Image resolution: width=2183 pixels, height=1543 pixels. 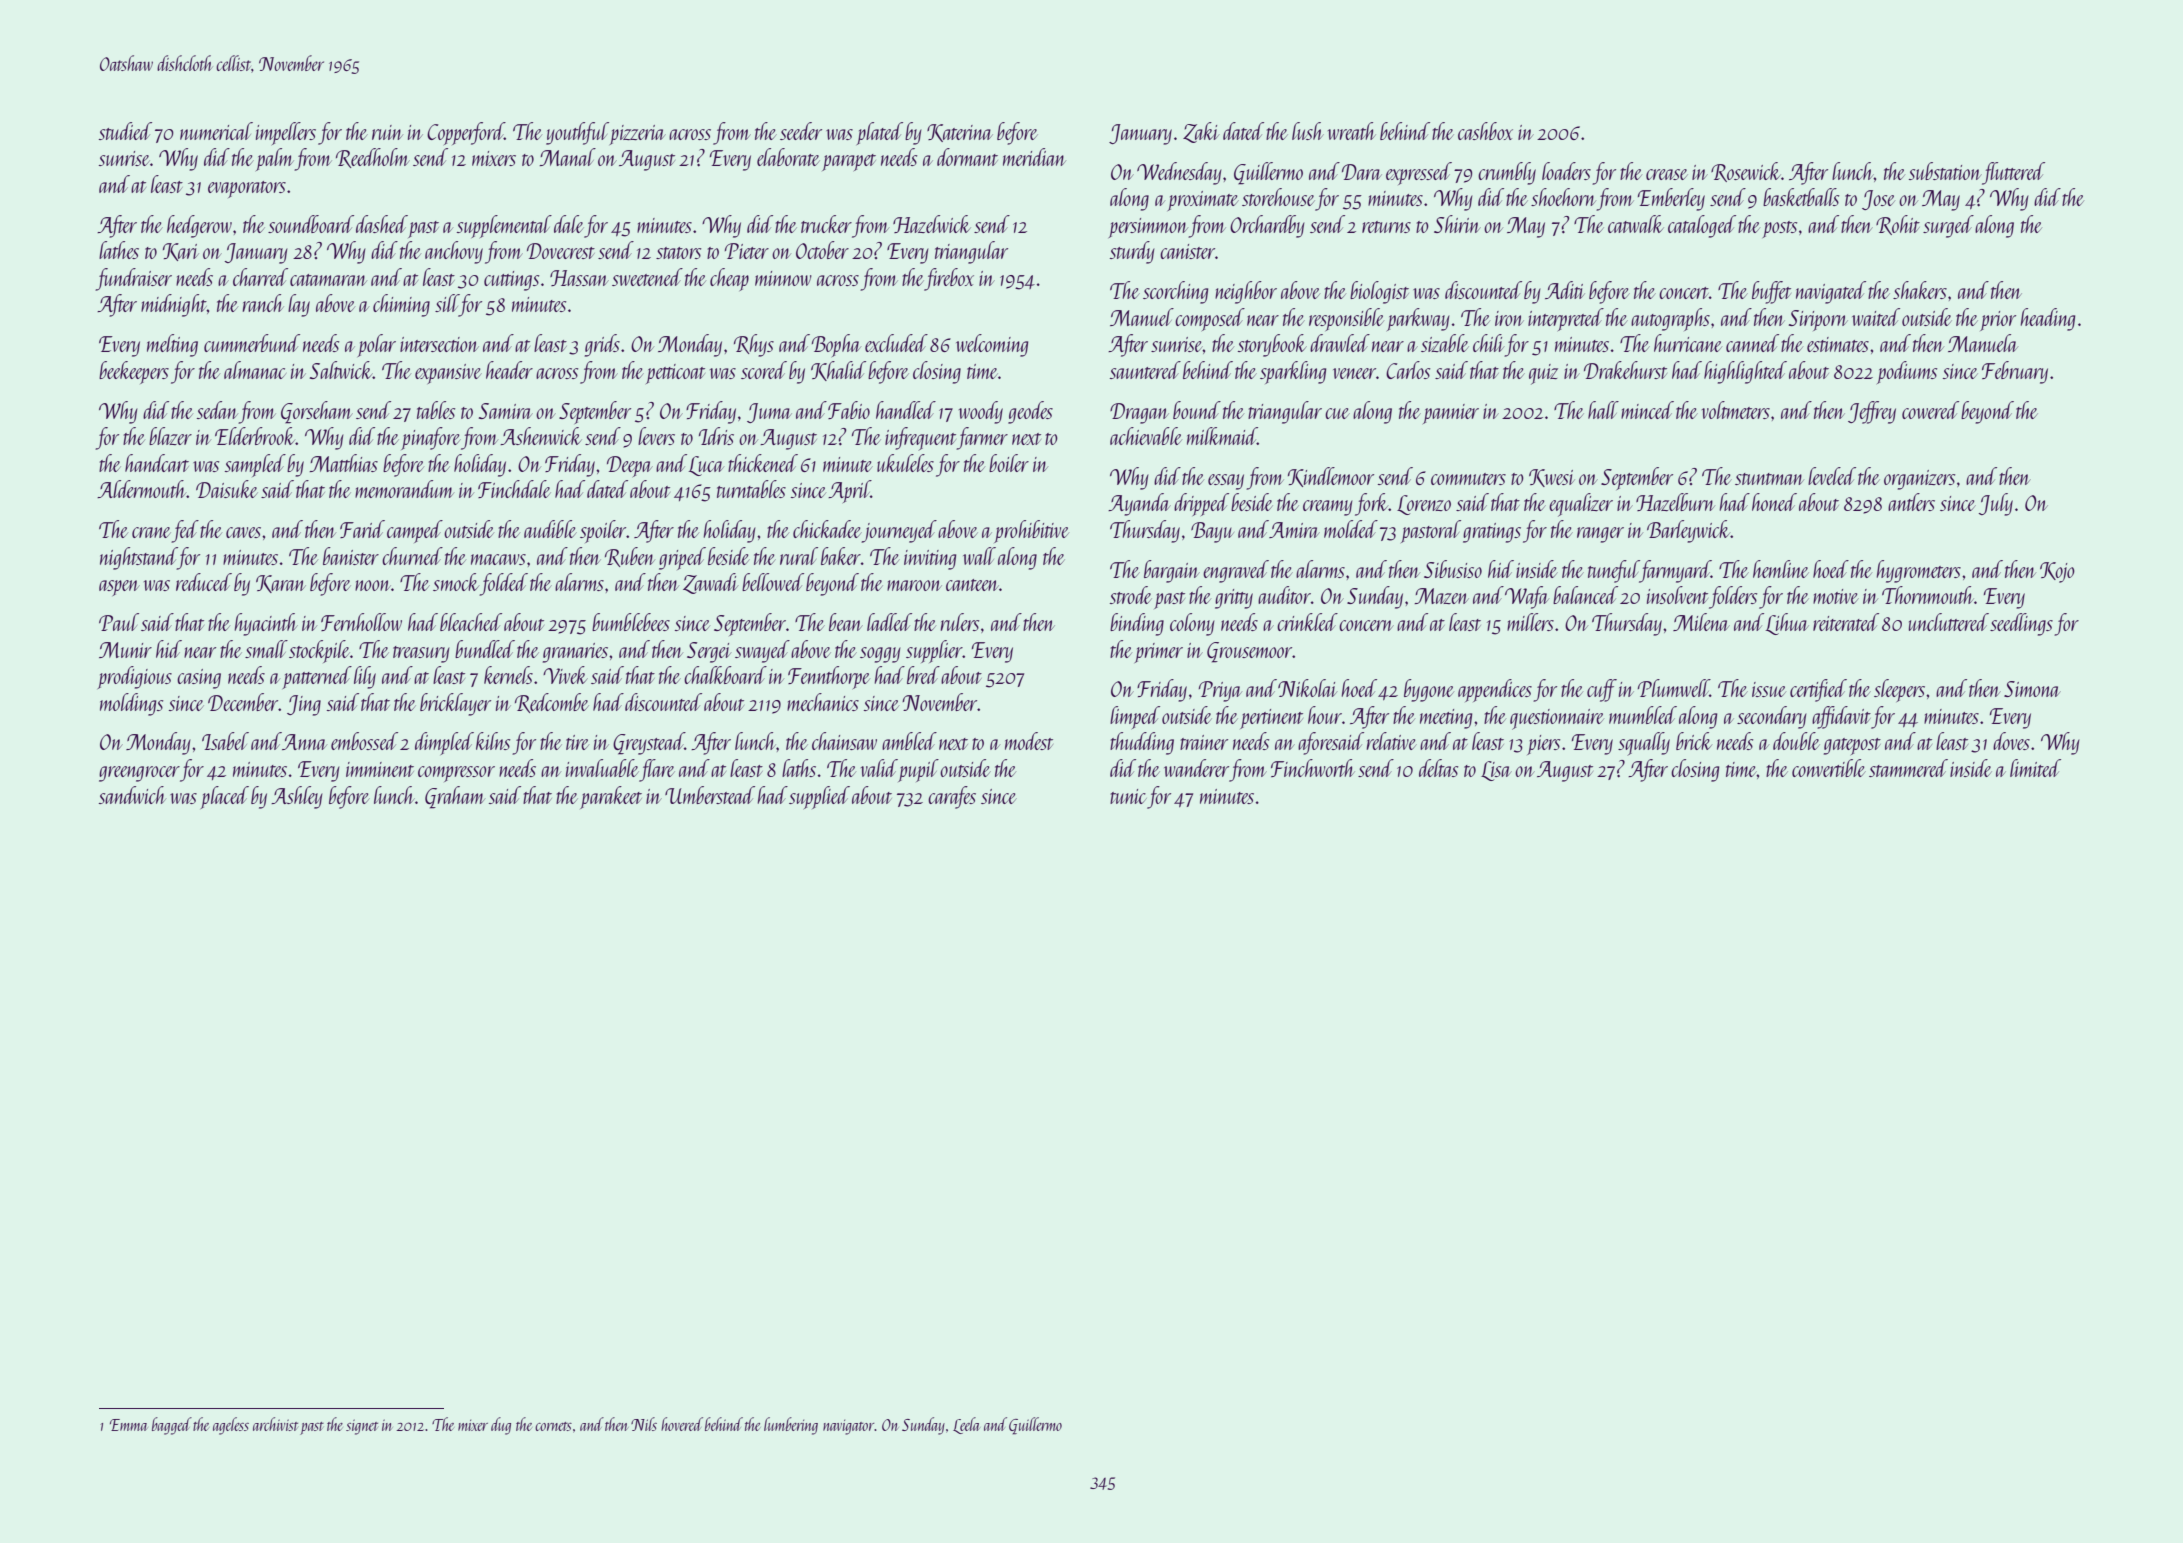 What do you see at coordinates (362, 1427) in the screenshot?
I see `signet` at bounding box center [362, 1427].
